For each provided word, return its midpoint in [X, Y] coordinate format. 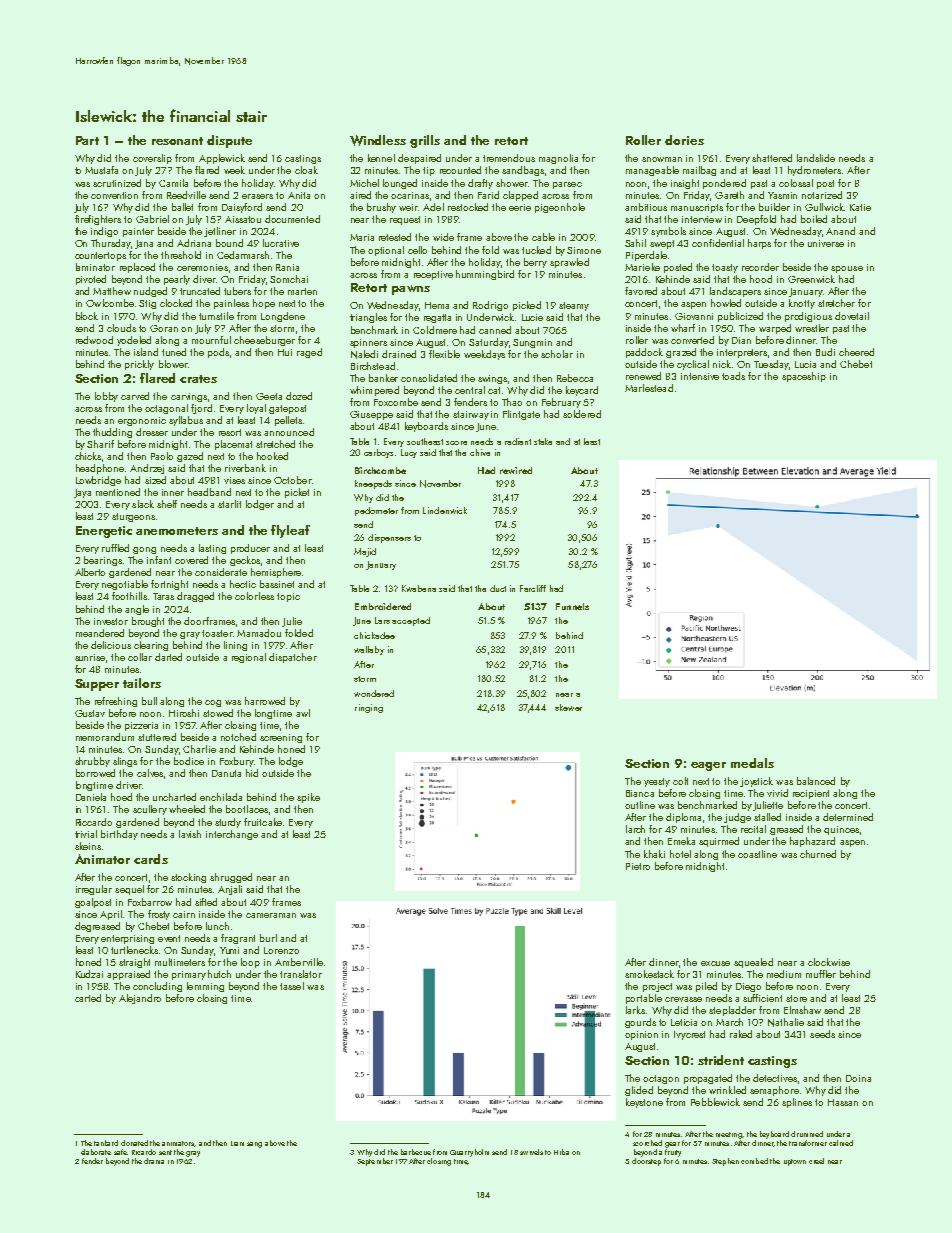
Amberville [299, 962]
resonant [177, 141]
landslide [816, 158]
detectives [775, 1078]
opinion [641, 1035]
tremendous [509, 158]
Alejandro [140, 999]
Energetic [104, 532]
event [169, 938]
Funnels [572, 606]
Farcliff [533, 588]
